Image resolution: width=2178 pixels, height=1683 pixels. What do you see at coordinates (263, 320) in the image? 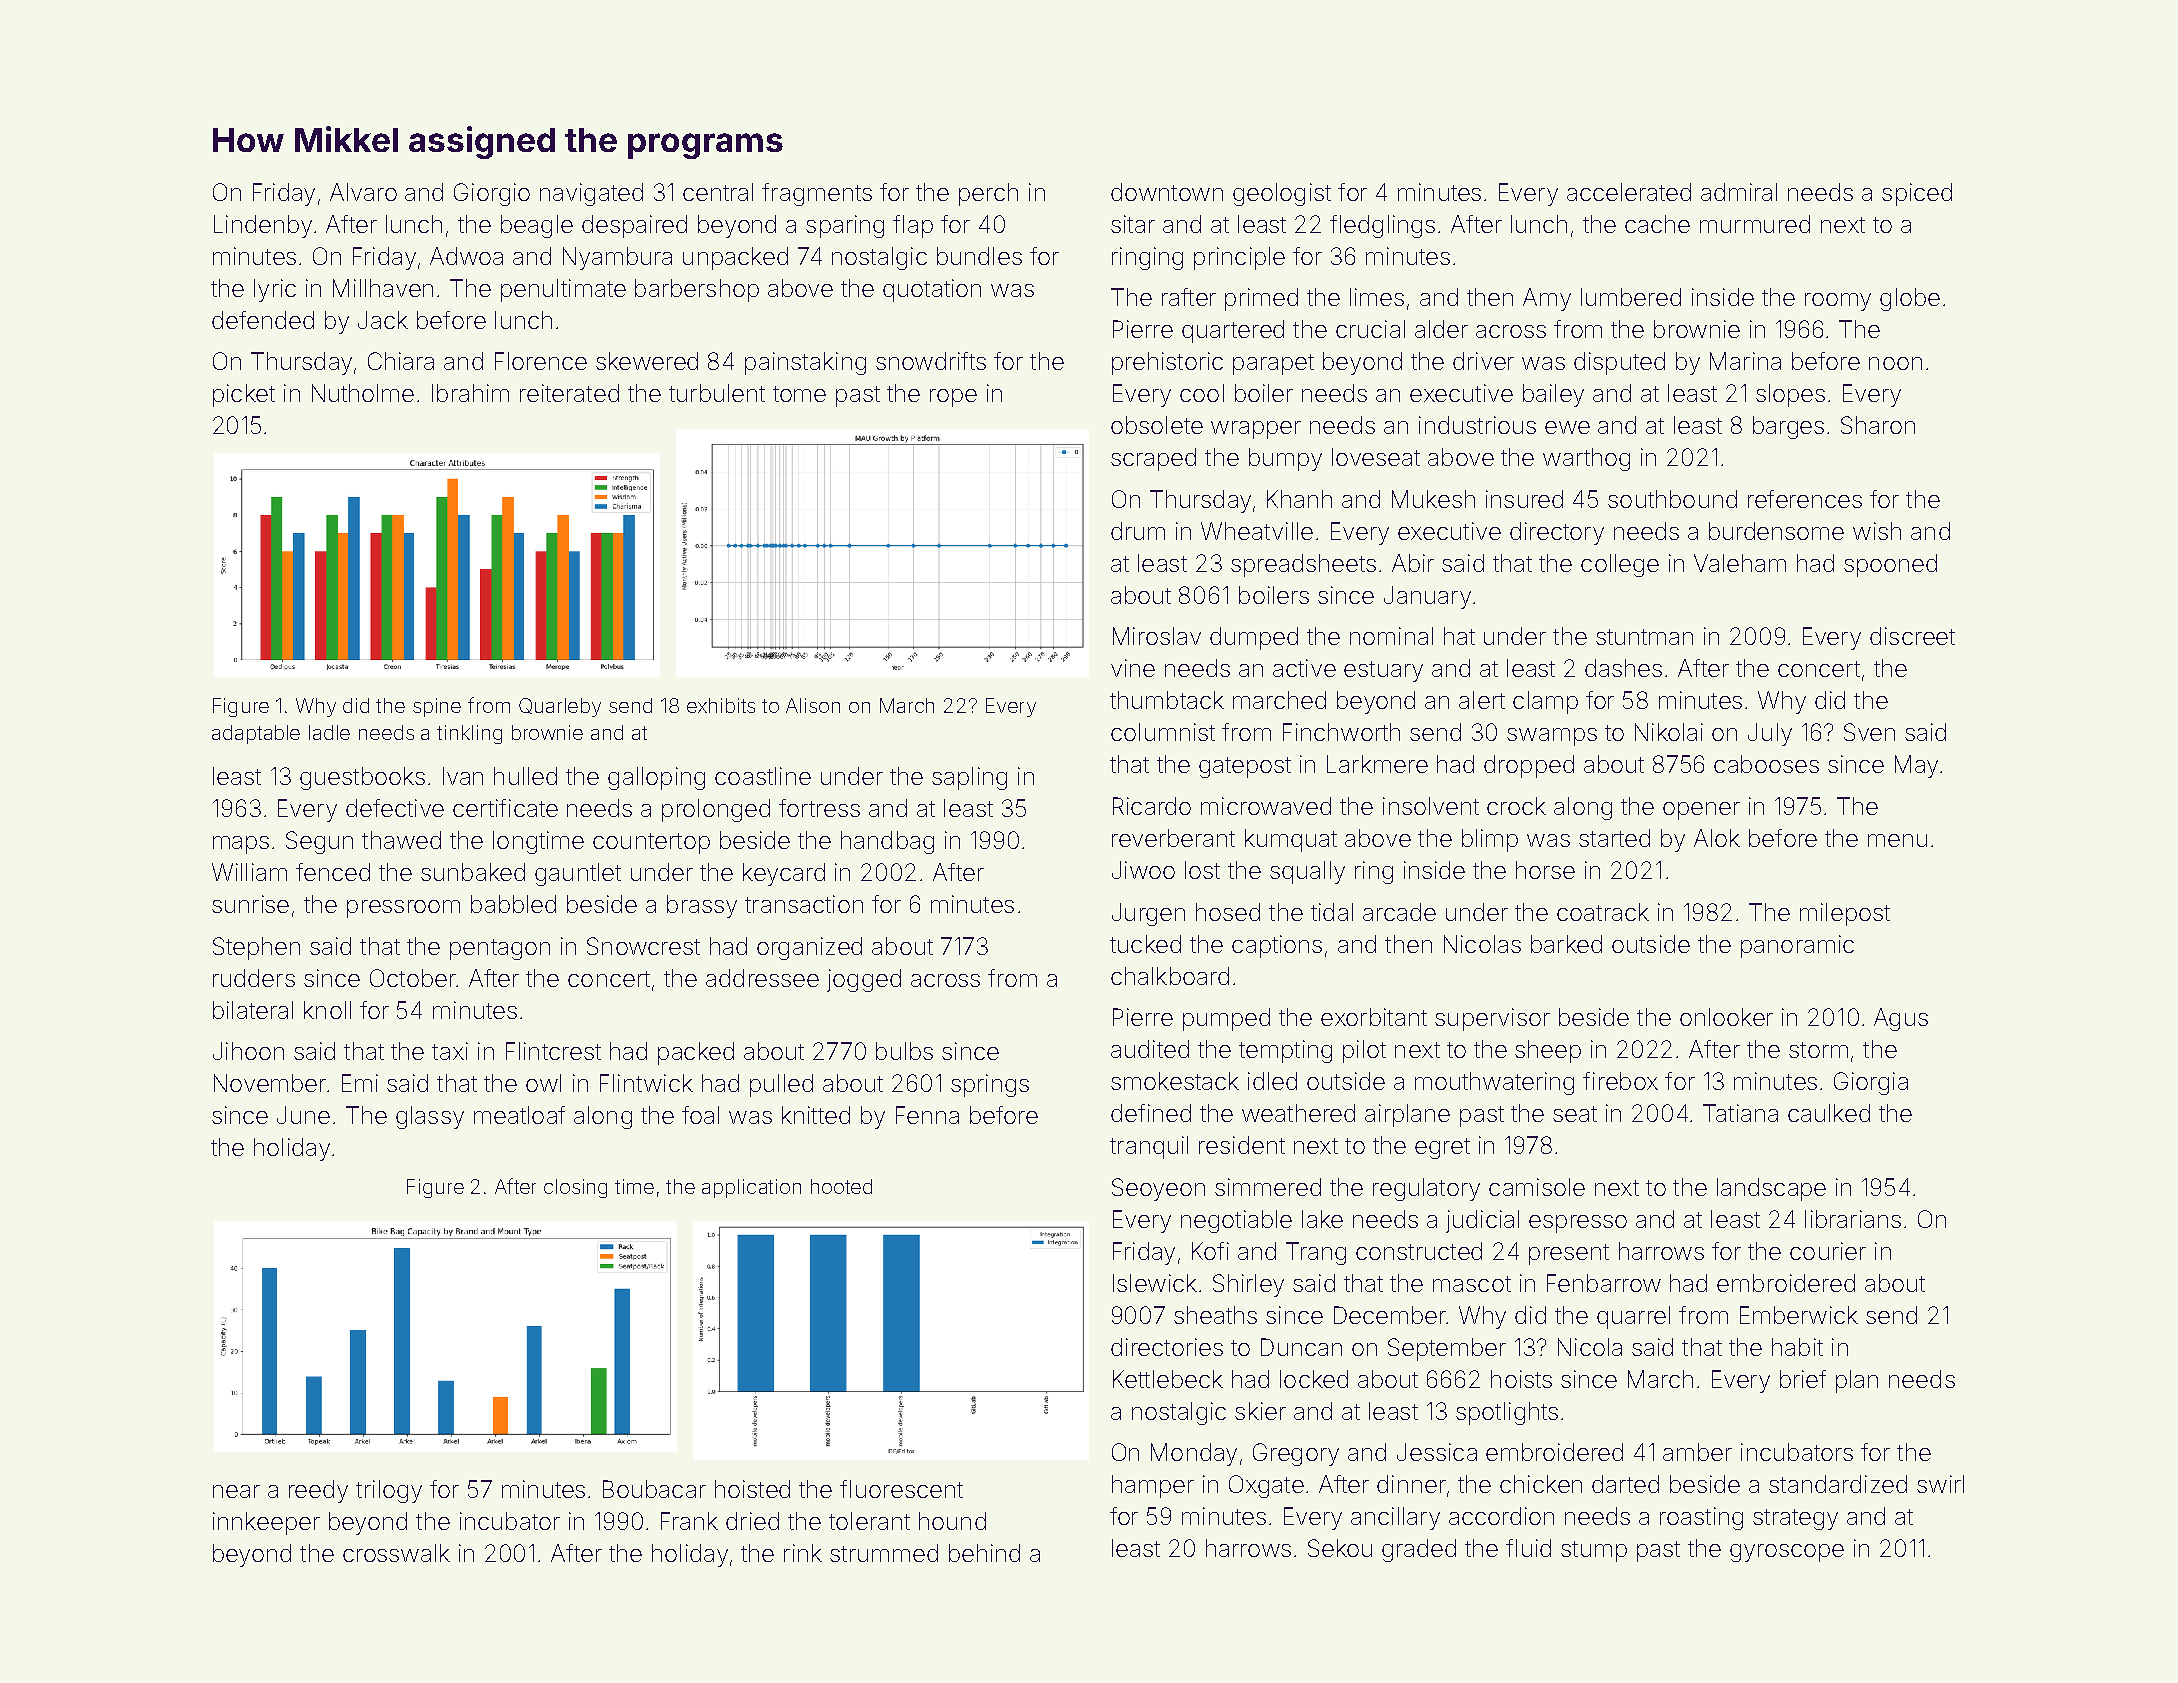
I see `defended` at bounding box center [263, 320].
